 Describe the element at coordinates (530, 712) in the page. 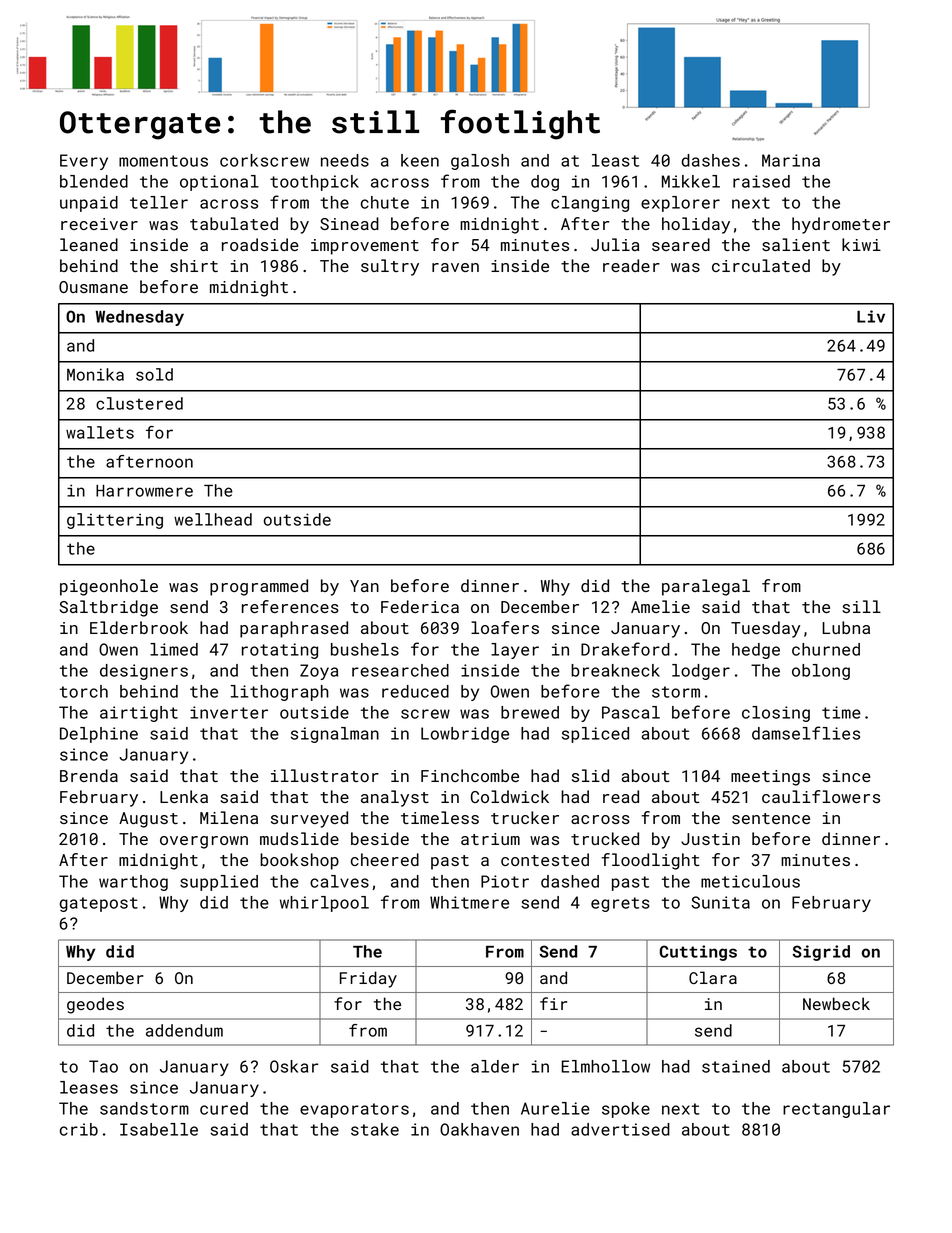

I see `brewed` at that location.
